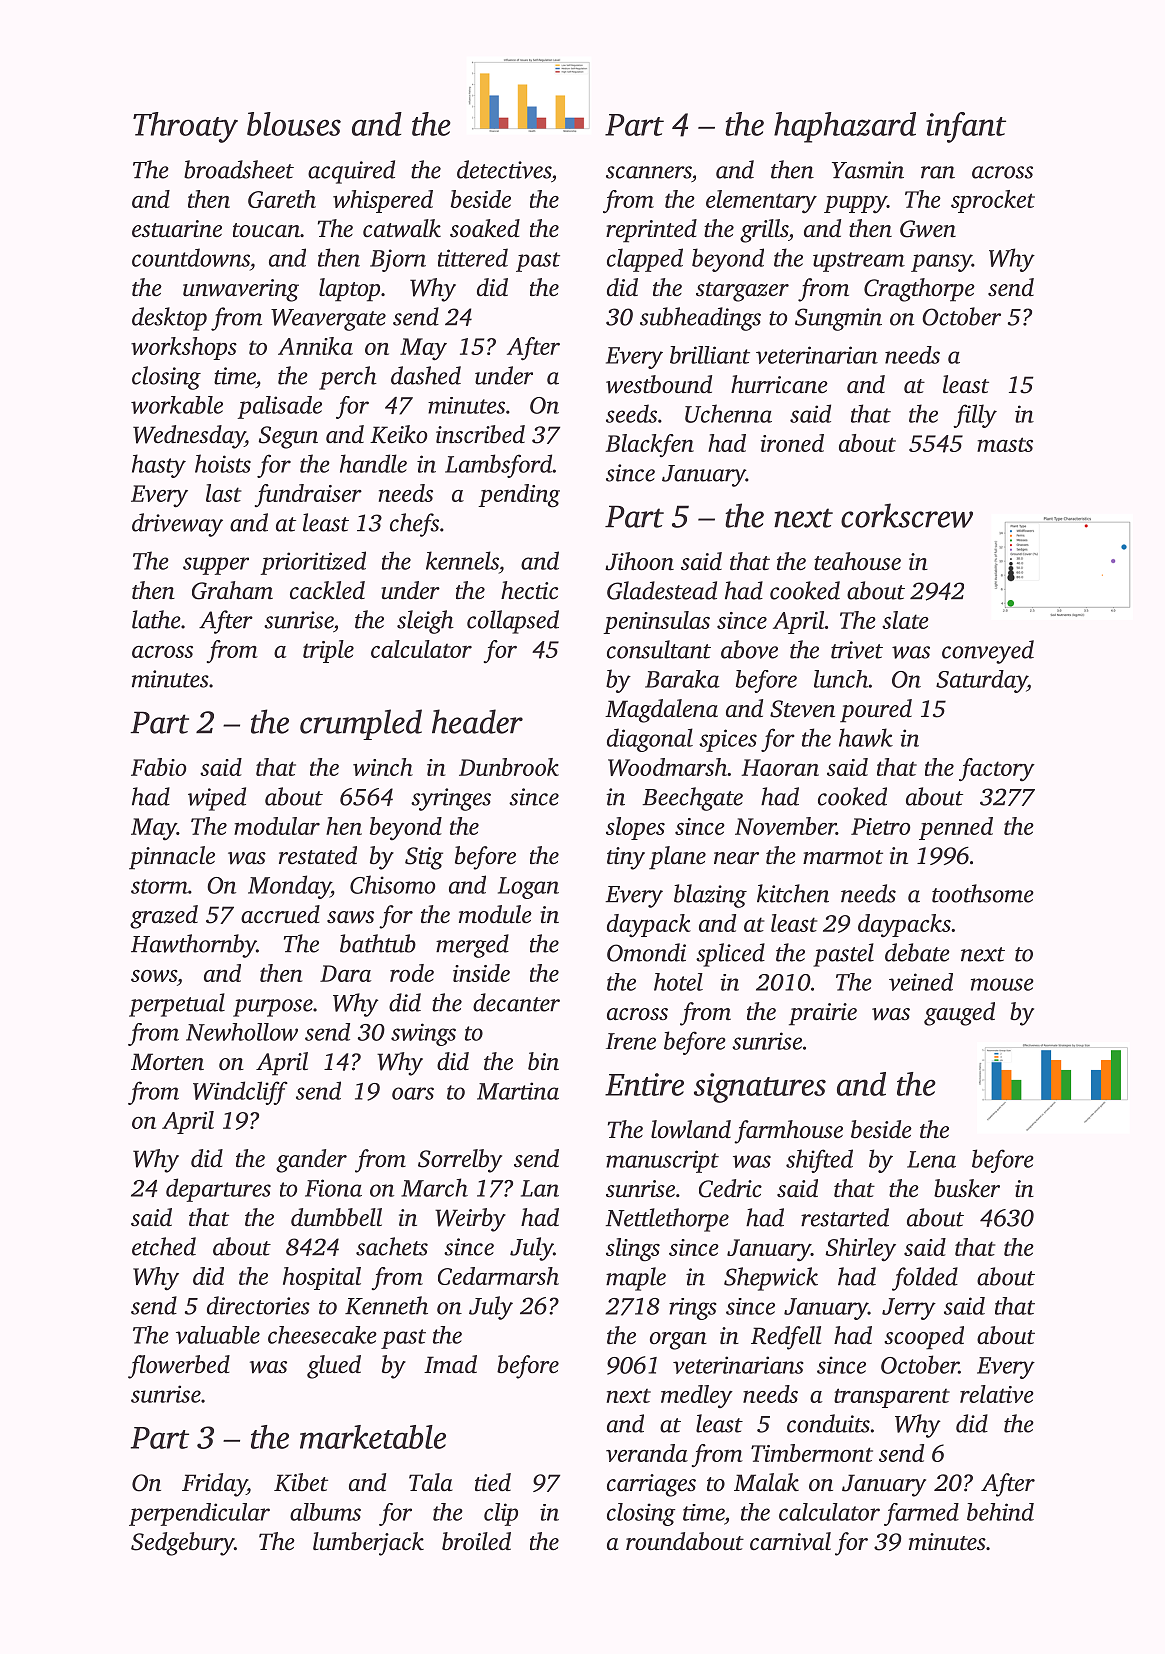  What do you see at coordinates (179, 1367) in the screenshot?
I see `flowerbed` at bounding box center [179, 1367].
